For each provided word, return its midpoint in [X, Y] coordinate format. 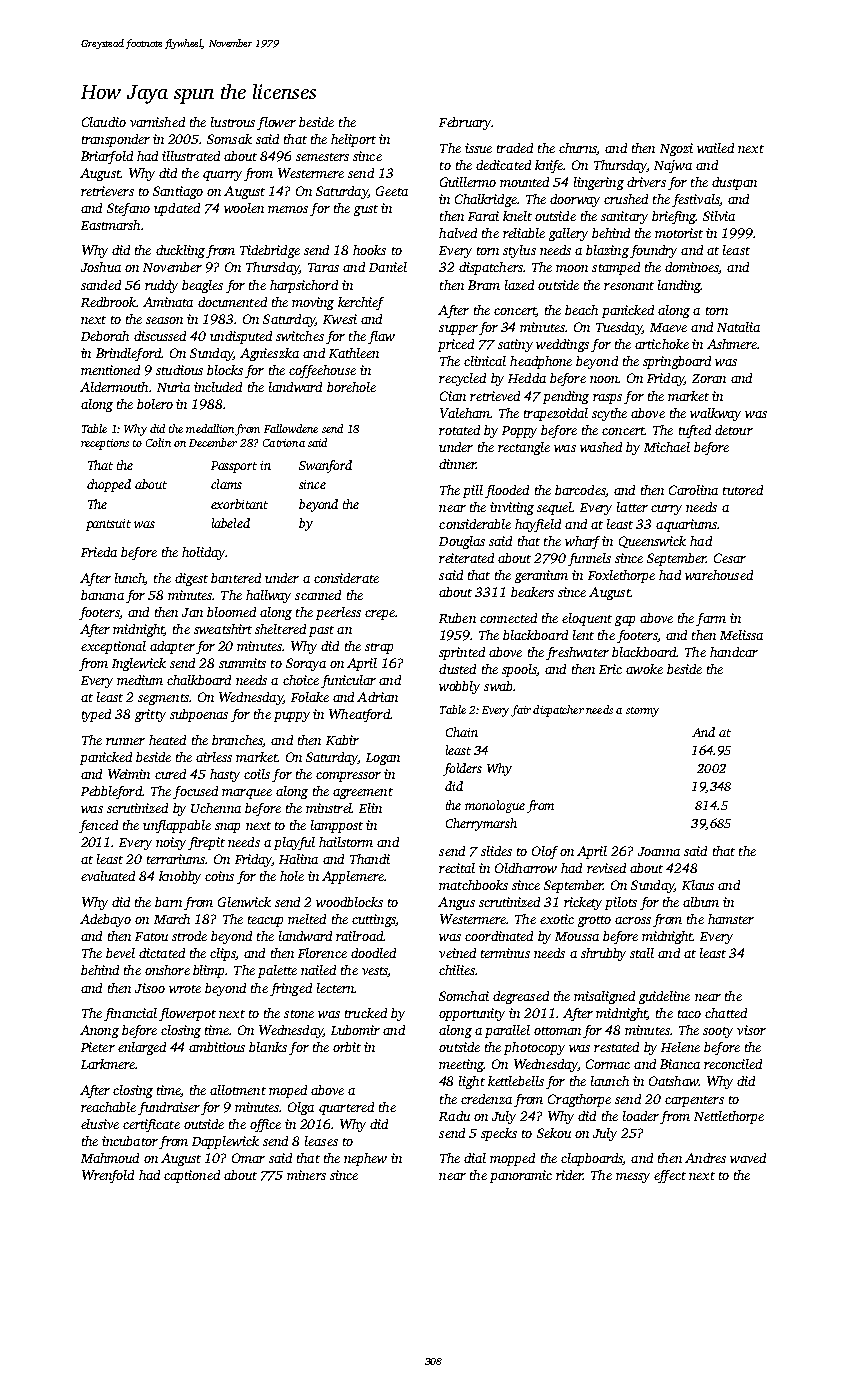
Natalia [738, 327]
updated [177, 209]
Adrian [377, 697]
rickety [583, 903]
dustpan [734, 183]
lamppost [337, 826]
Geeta [392, 191]
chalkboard [199, 680]
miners [306, 1175]
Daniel [388, 267]
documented [232, 302]
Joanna [659, 851]
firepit [206, 843]
